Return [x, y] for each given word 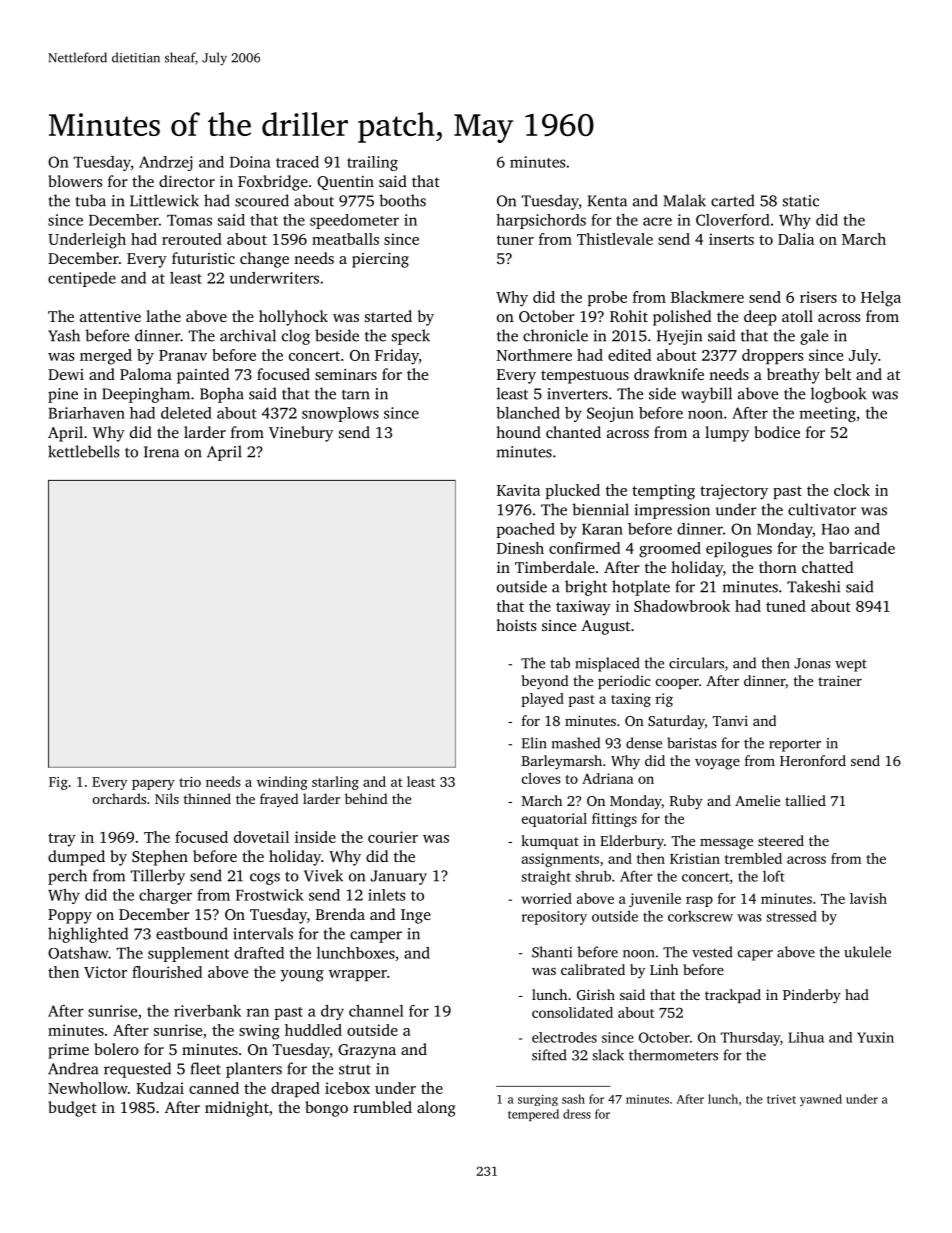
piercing [380, 260]
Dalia [796, 239]
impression [672, 511]
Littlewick [164, 200]
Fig [58, 783]
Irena [161, 452]
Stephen [160, 858]
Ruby [686, 802]
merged [106, 357]
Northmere [534, 355]
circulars [696, 663]
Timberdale [555, 567]
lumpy [727, 434]
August [605, 627]
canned [214, 1088]
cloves [541, 778]
